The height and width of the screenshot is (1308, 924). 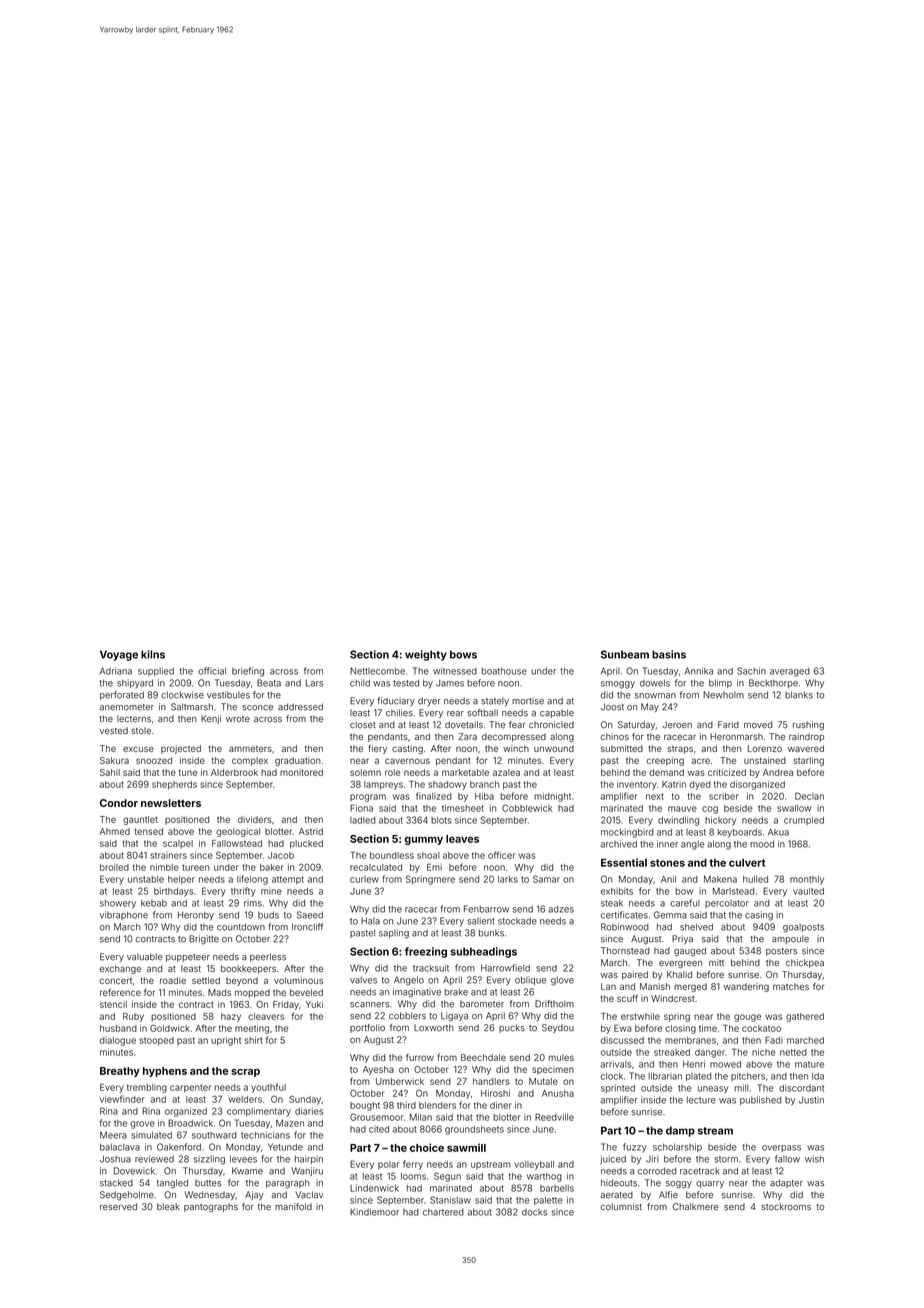 I want to click on starling, so click(x=808, y=761).
